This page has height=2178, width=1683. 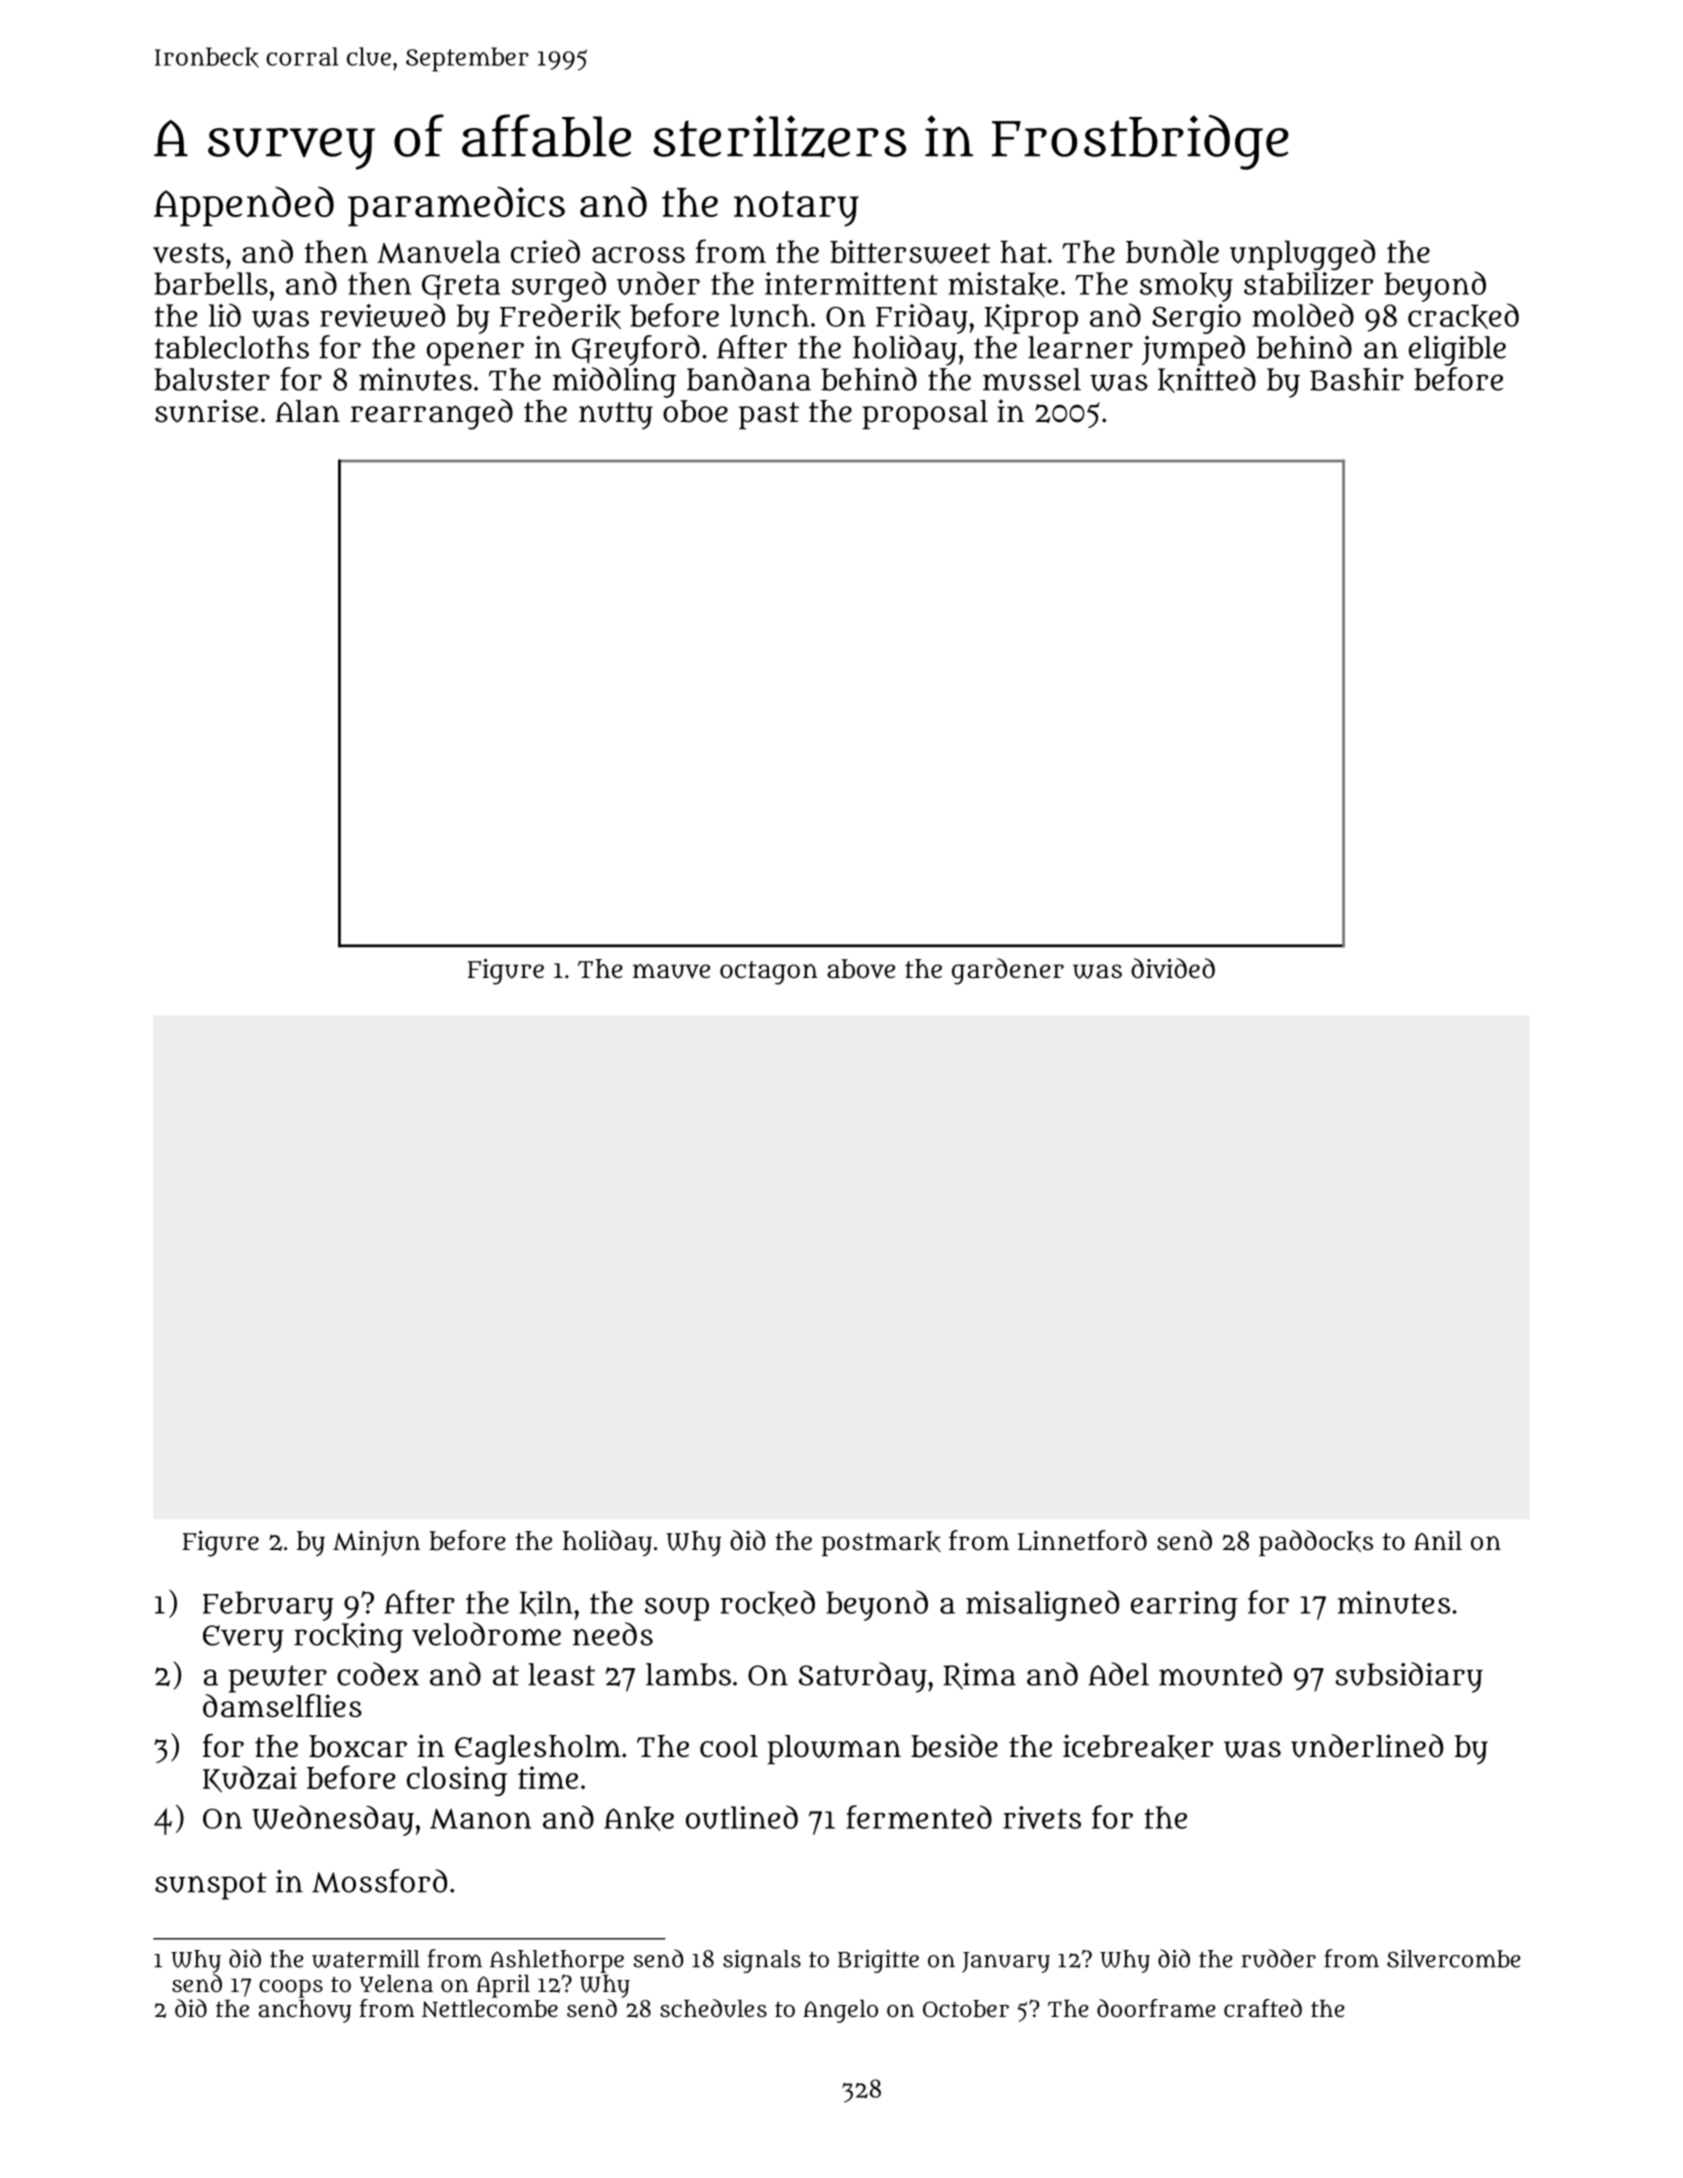 I want to click on Appended, so click(x=244, y=206).
